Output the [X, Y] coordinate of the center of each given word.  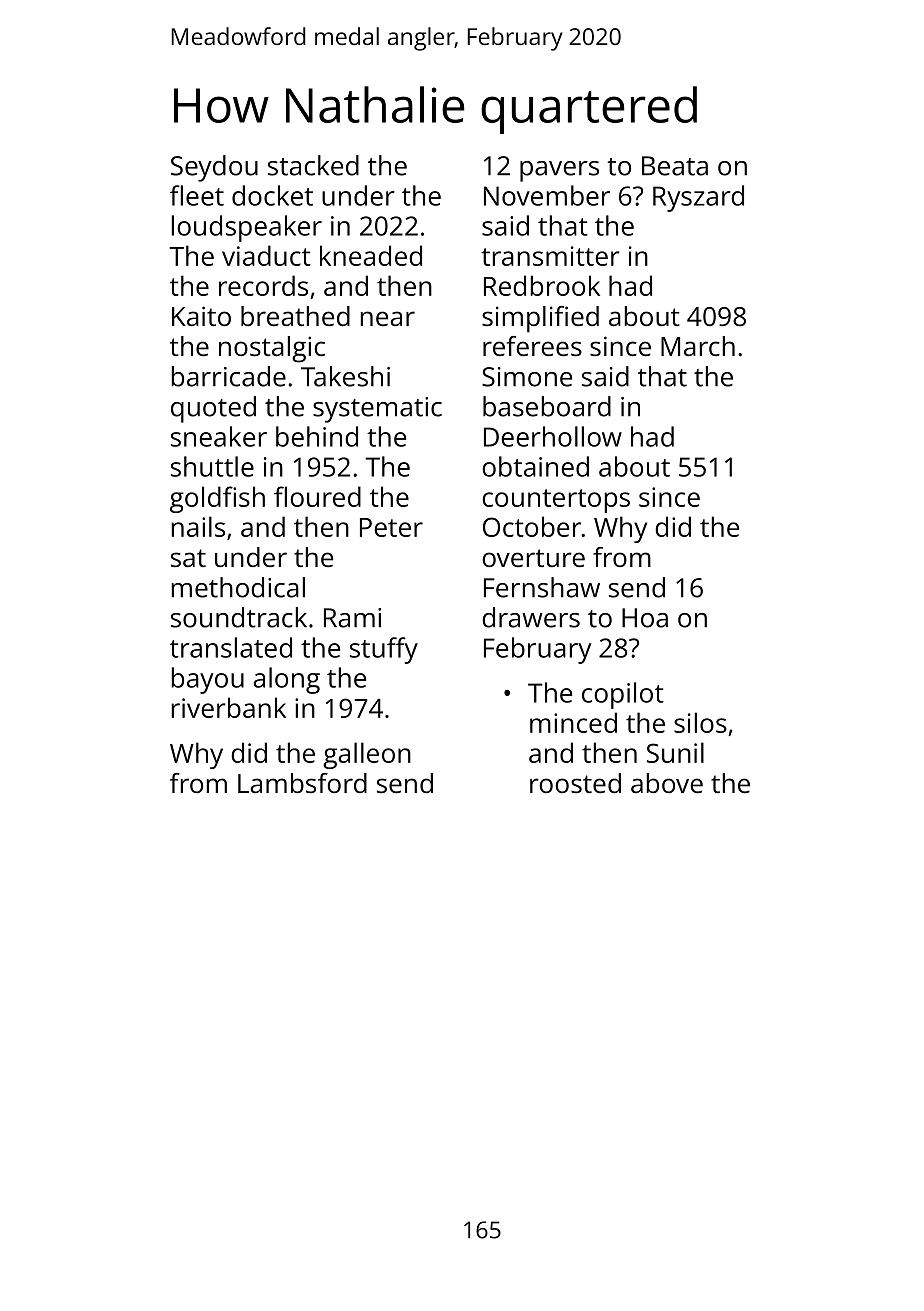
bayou [208, 680]
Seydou [214, 168]
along [286, 680]
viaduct [266, 255]
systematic [377, 410]
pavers [559, 171]
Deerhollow [553, 436]
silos [700, 722]
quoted [213, 409]
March [698, 346]
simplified [540, 319]
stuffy [384, 650]
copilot [623, 695]
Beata [675, 166]
